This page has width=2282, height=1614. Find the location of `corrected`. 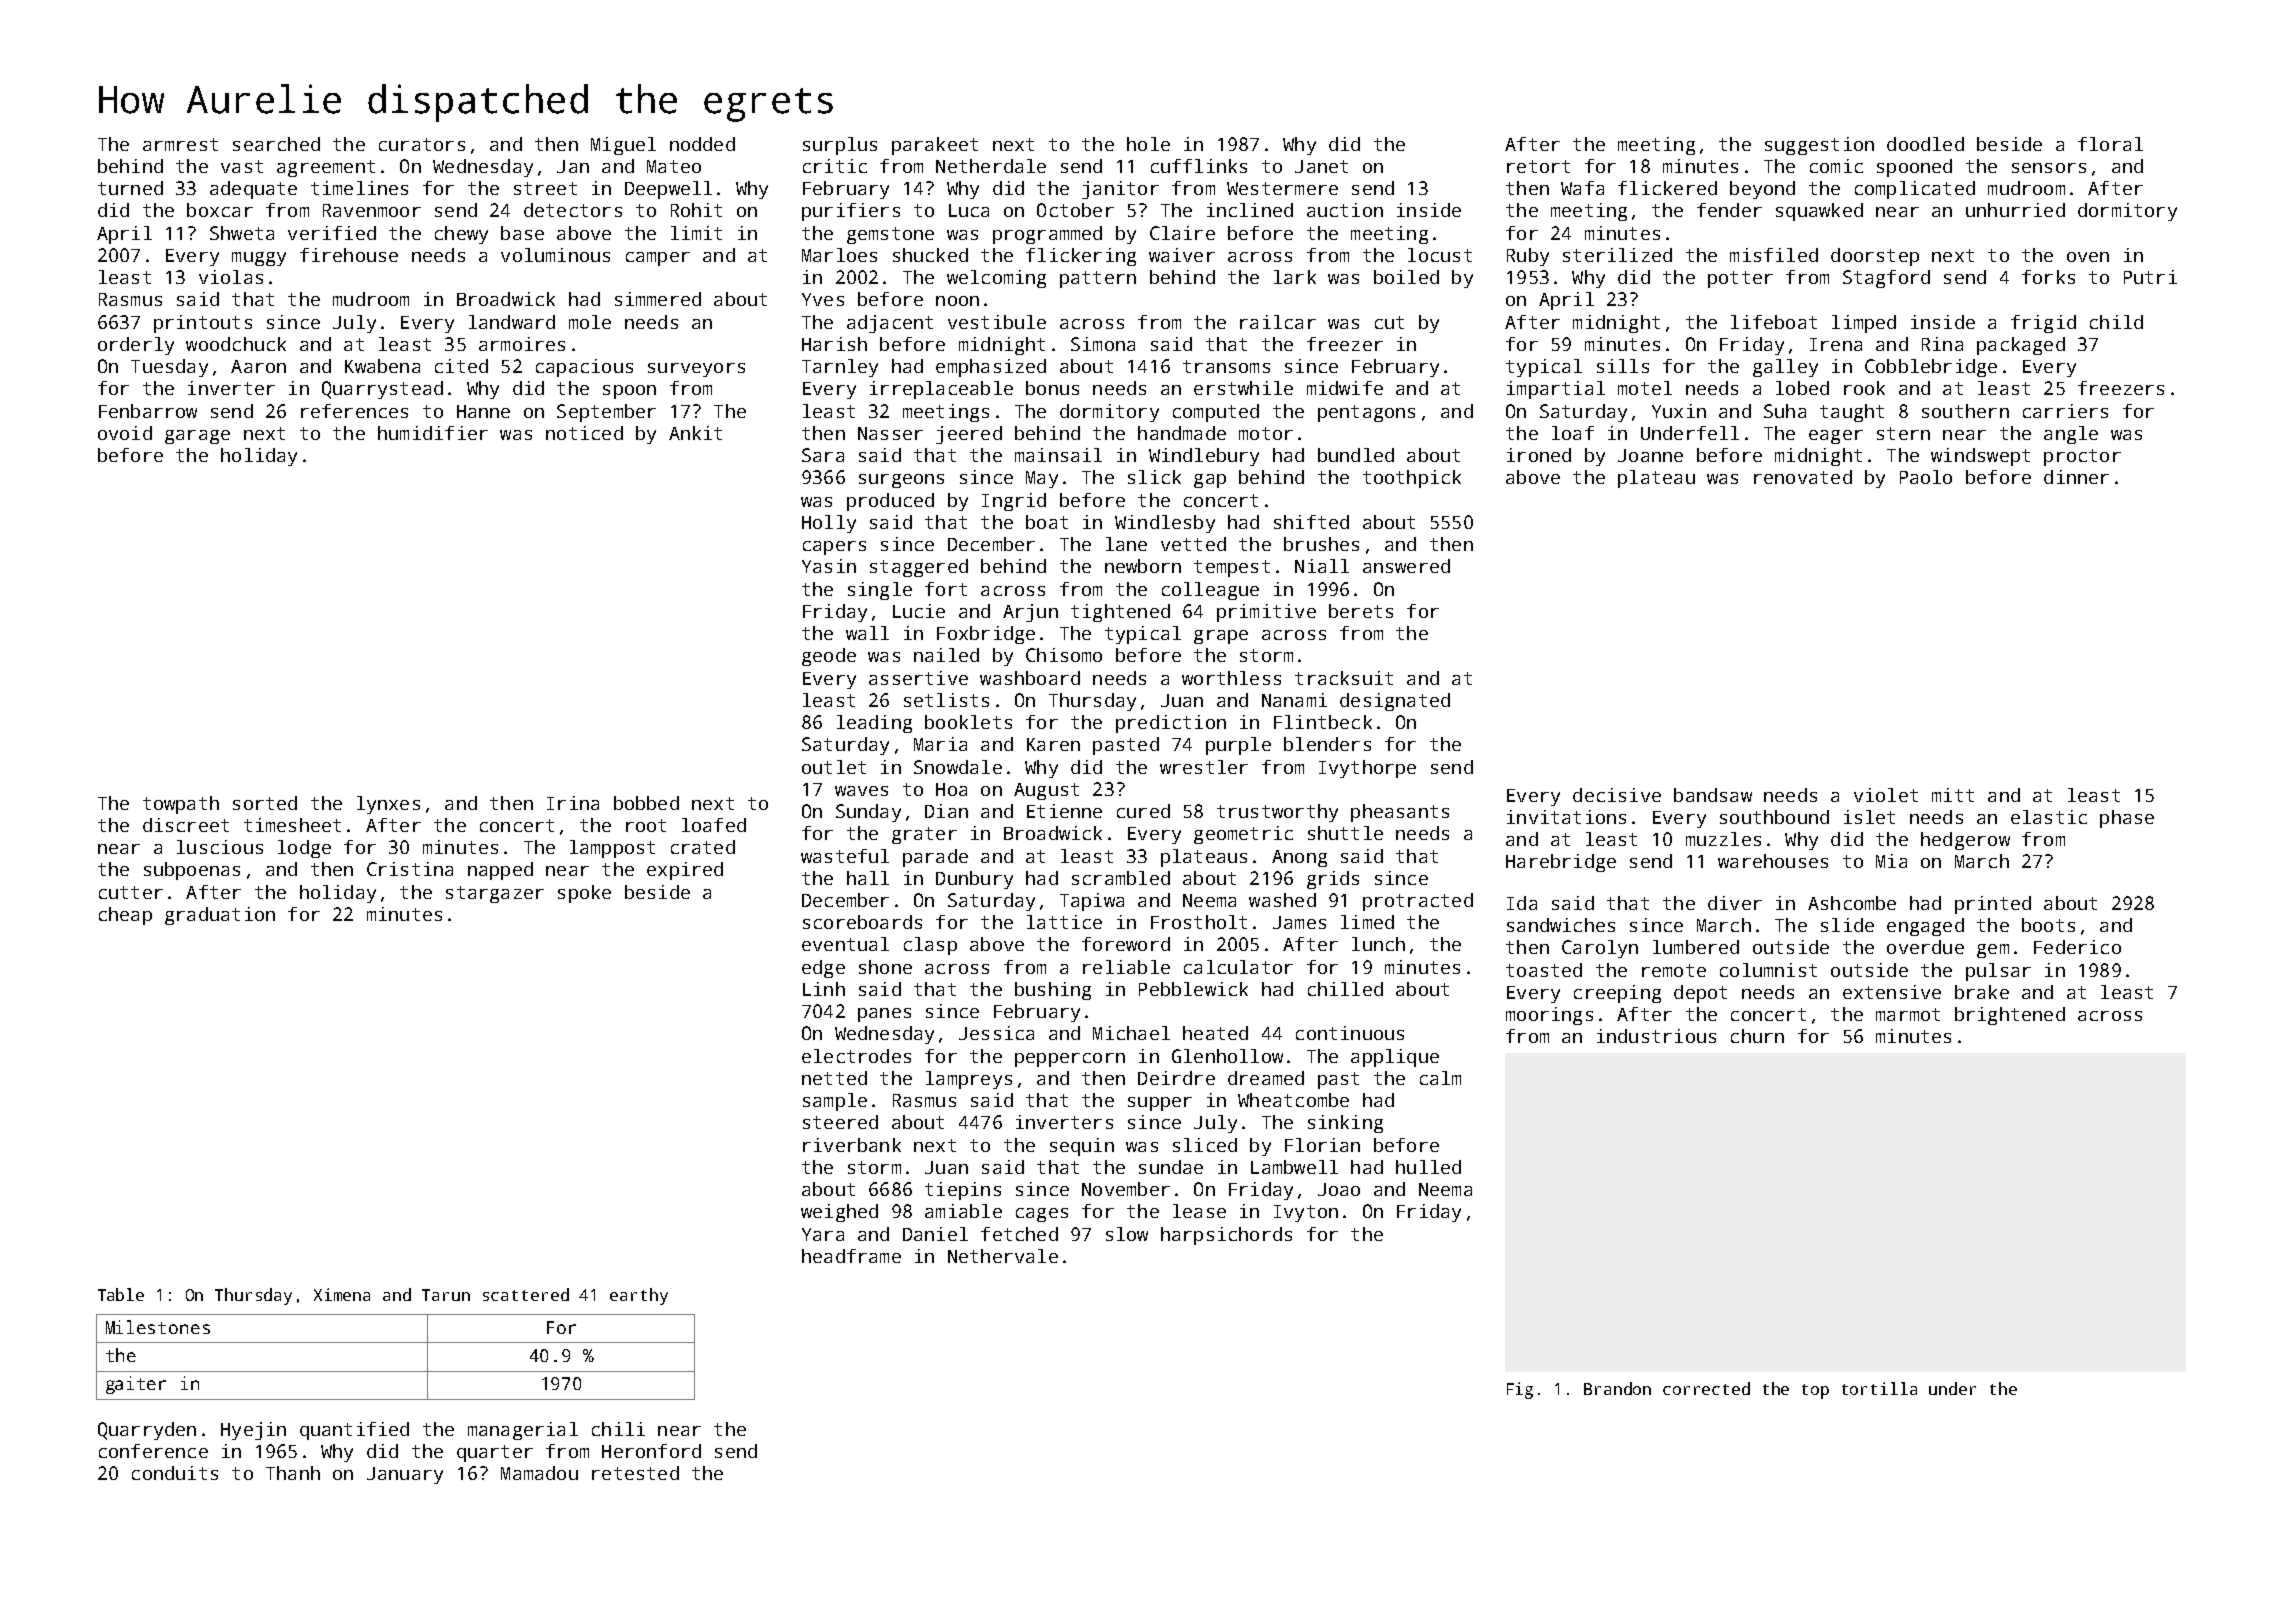

corrected is located at coordinates (1706, 1388).
